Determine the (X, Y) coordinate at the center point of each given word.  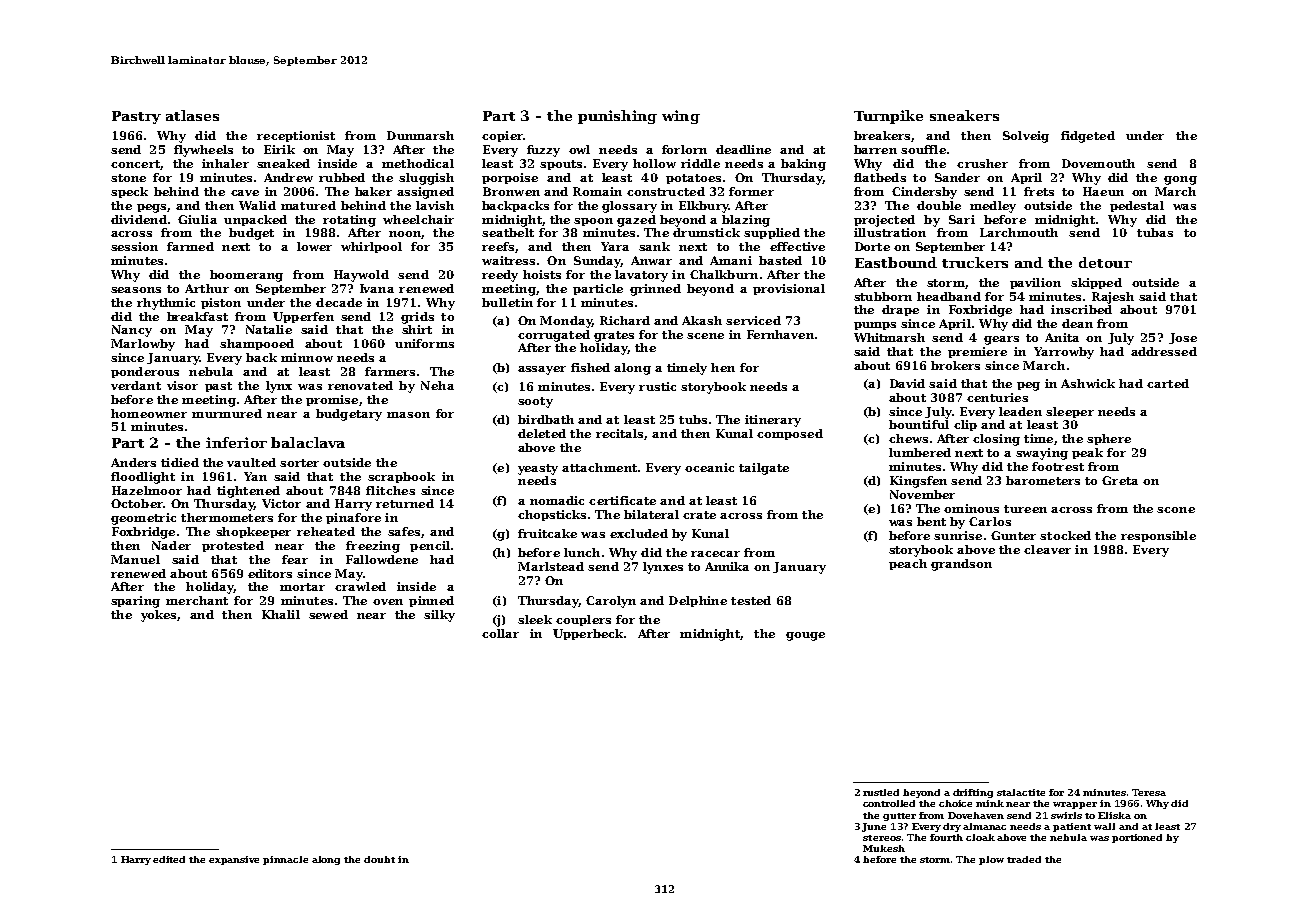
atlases (192, 115)
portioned (1137, 838)
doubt (379, 859)
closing (996, 440)
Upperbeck (588, 634)
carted (1168, 383)
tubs (693, 419)
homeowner (149, 413)
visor (182, 385)
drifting (973, 793)
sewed (328, 614)
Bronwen (511, 191)
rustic (657, 386)
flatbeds (880, 177)
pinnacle (285, 860)
